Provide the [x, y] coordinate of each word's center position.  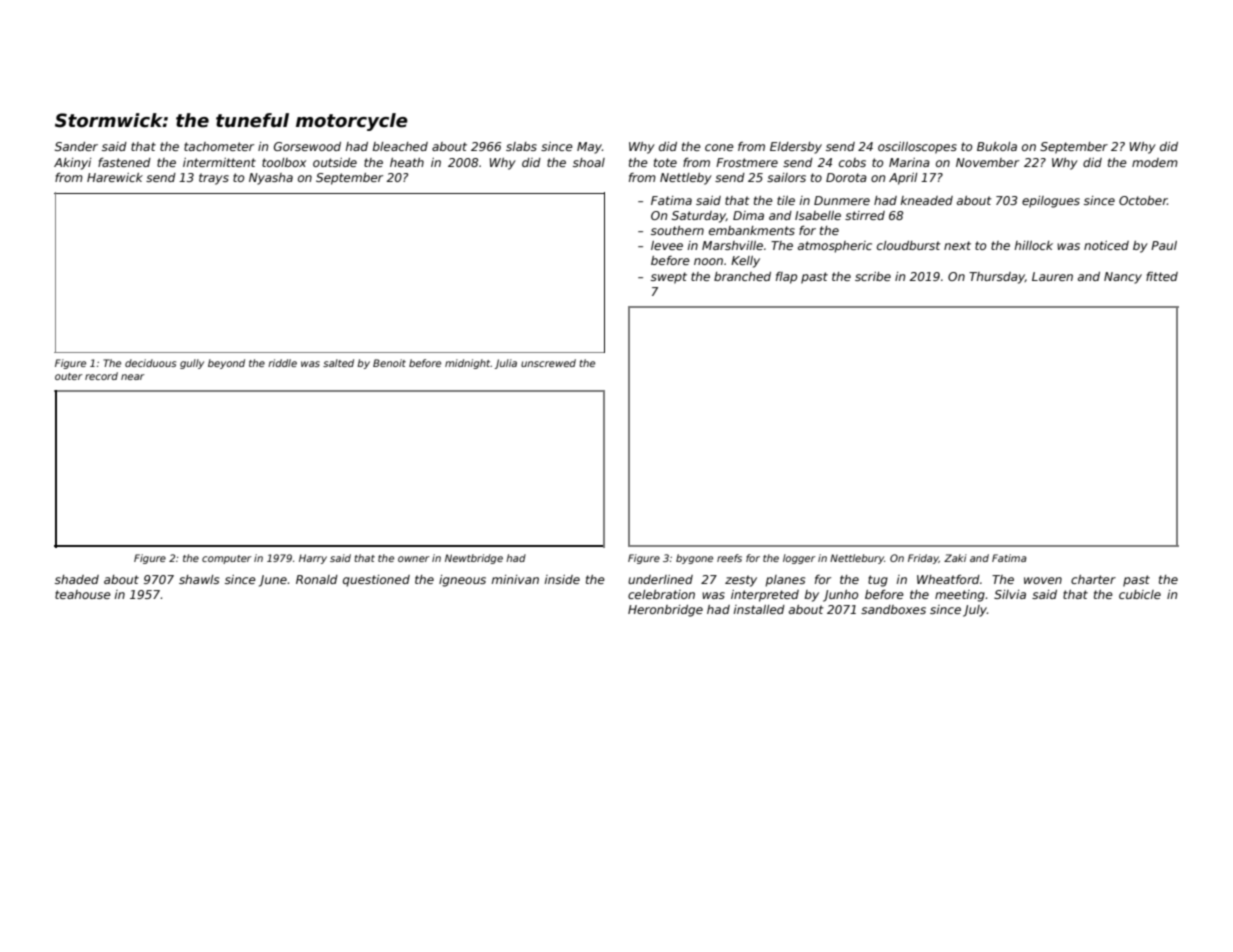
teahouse [83, 594]
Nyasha [271, 179]
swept [669, 278]
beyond [226, 364]
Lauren [1052, 276]
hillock [1034, 245]
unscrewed [548, 363]
